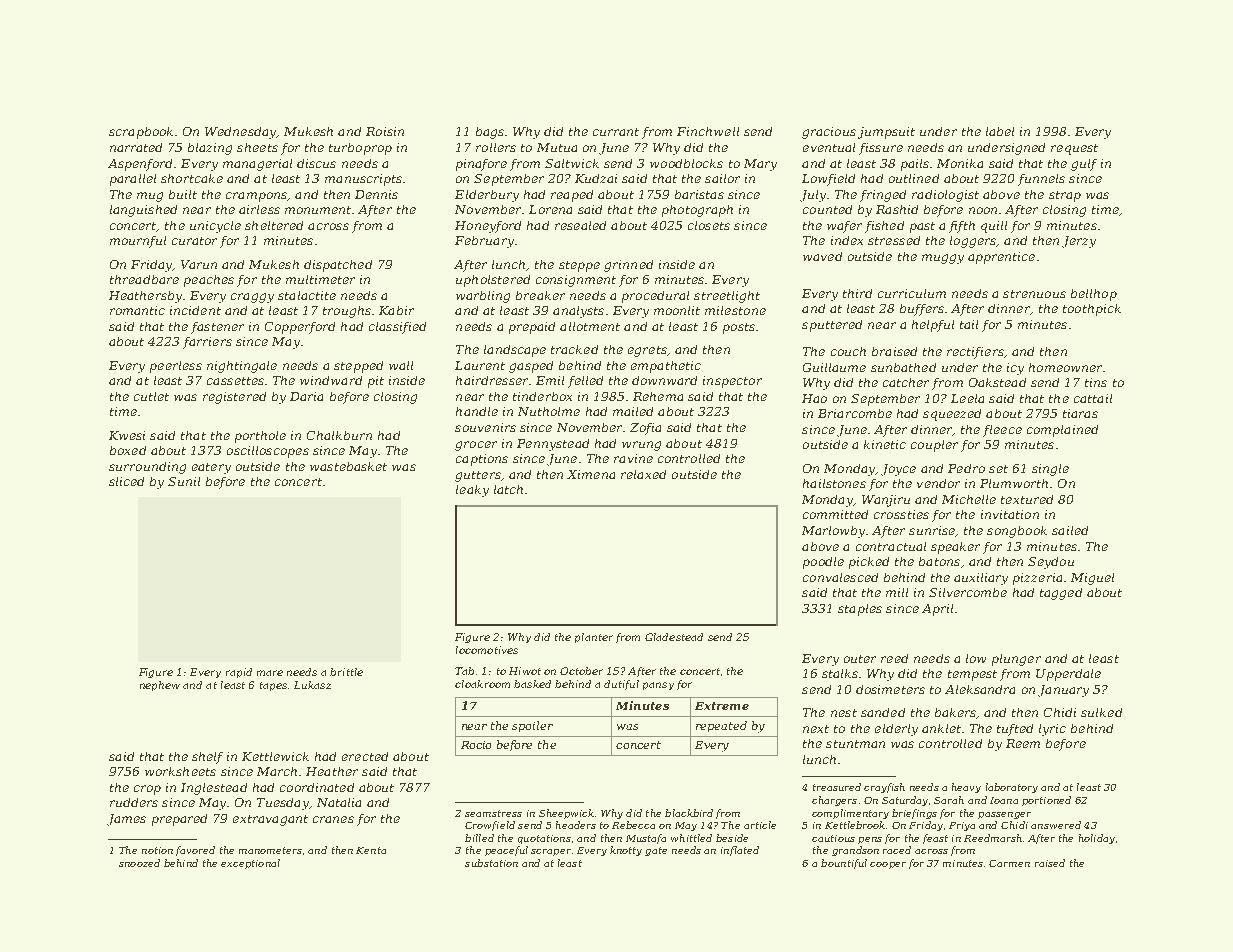  Describe the element at coordinates (975, 353) in the document. I see `rectifiers` at that location.
